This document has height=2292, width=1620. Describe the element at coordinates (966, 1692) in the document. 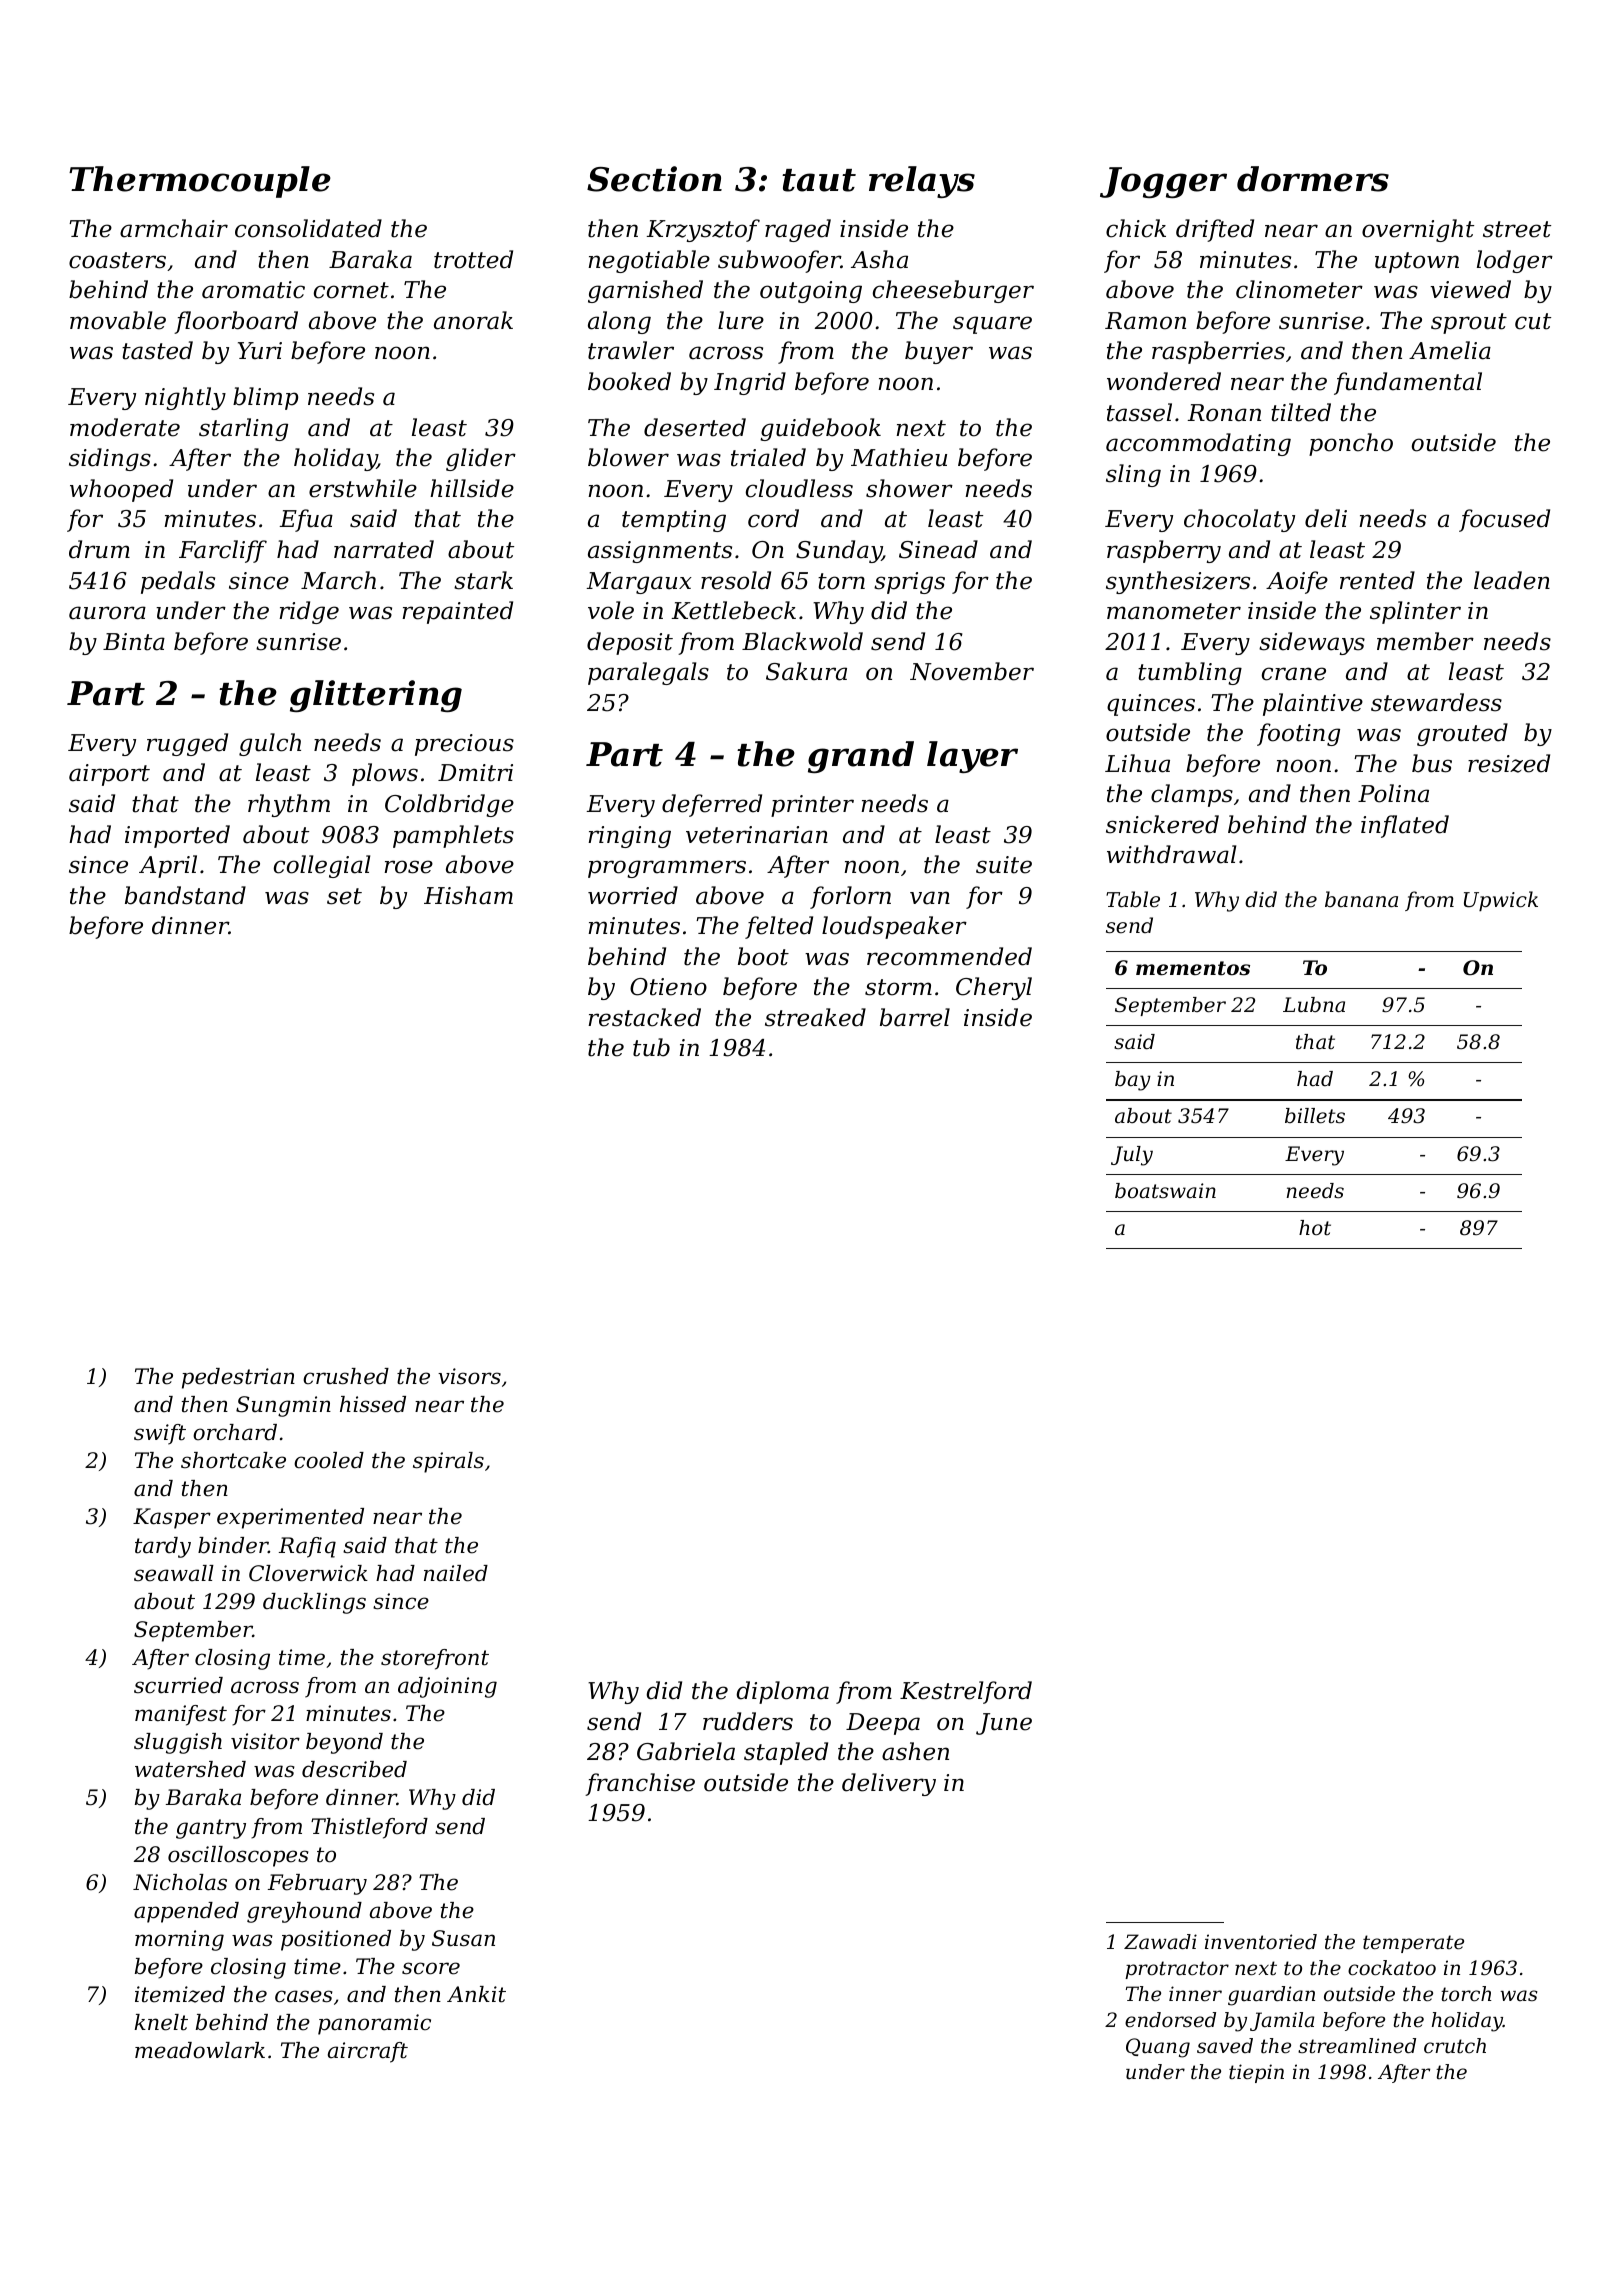

I see `Kestrelford` at that location.
